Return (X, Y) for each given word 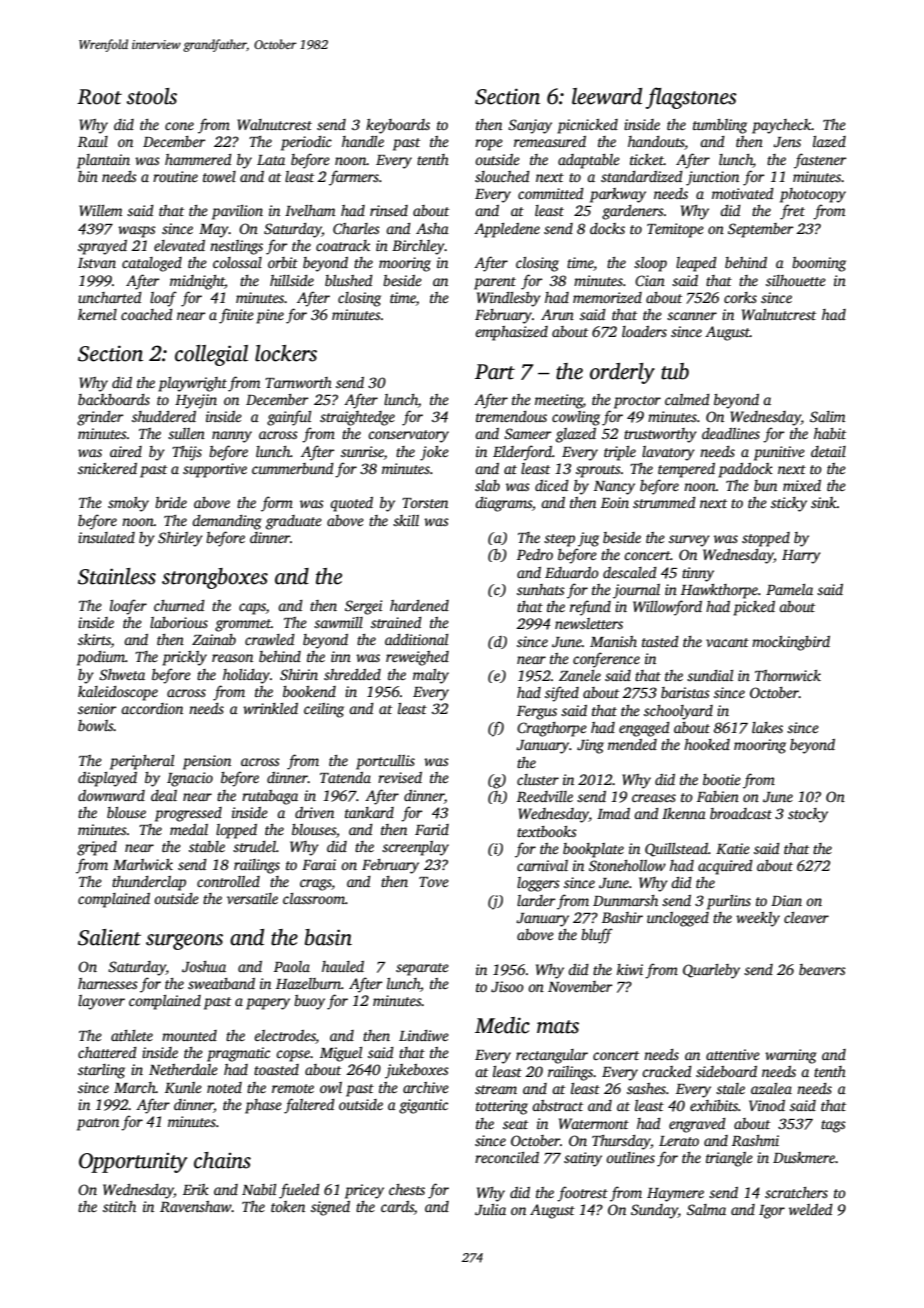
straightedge (357, 418)
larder (536, 900)
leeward (607, 96)
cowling (576, 418)
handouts (656, 143)
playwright (192, 384)
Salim (827, 416)
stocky (808, 815)
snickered (107, 468)
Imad (613, 813)
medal (189, 829)
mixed (802, 485)
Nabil (259, 1189)
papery (268, 1004)
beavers (822, 969)
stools (152, 96)
